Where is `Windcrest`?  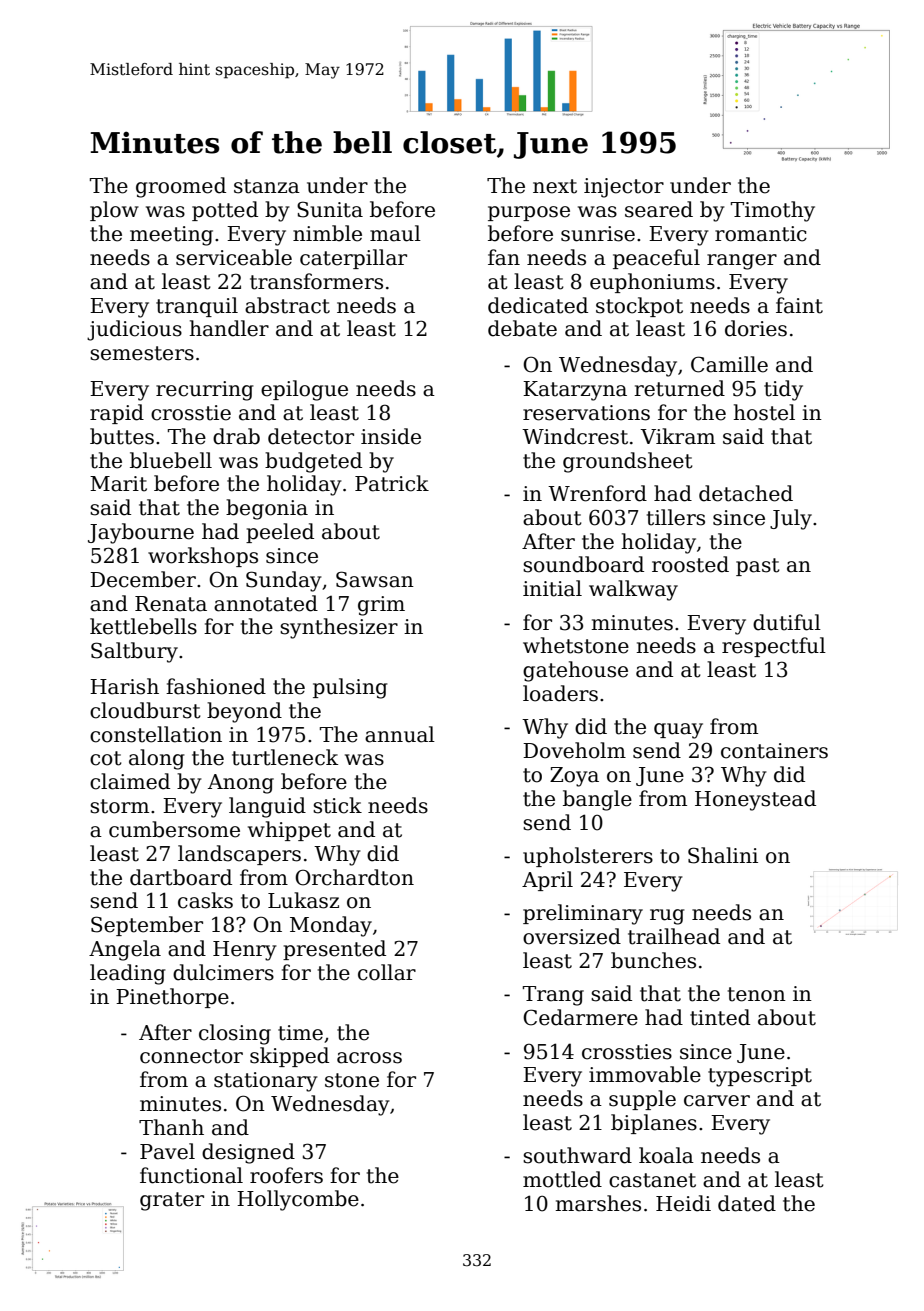 Windcrest is located at coordinates (575, 436).
